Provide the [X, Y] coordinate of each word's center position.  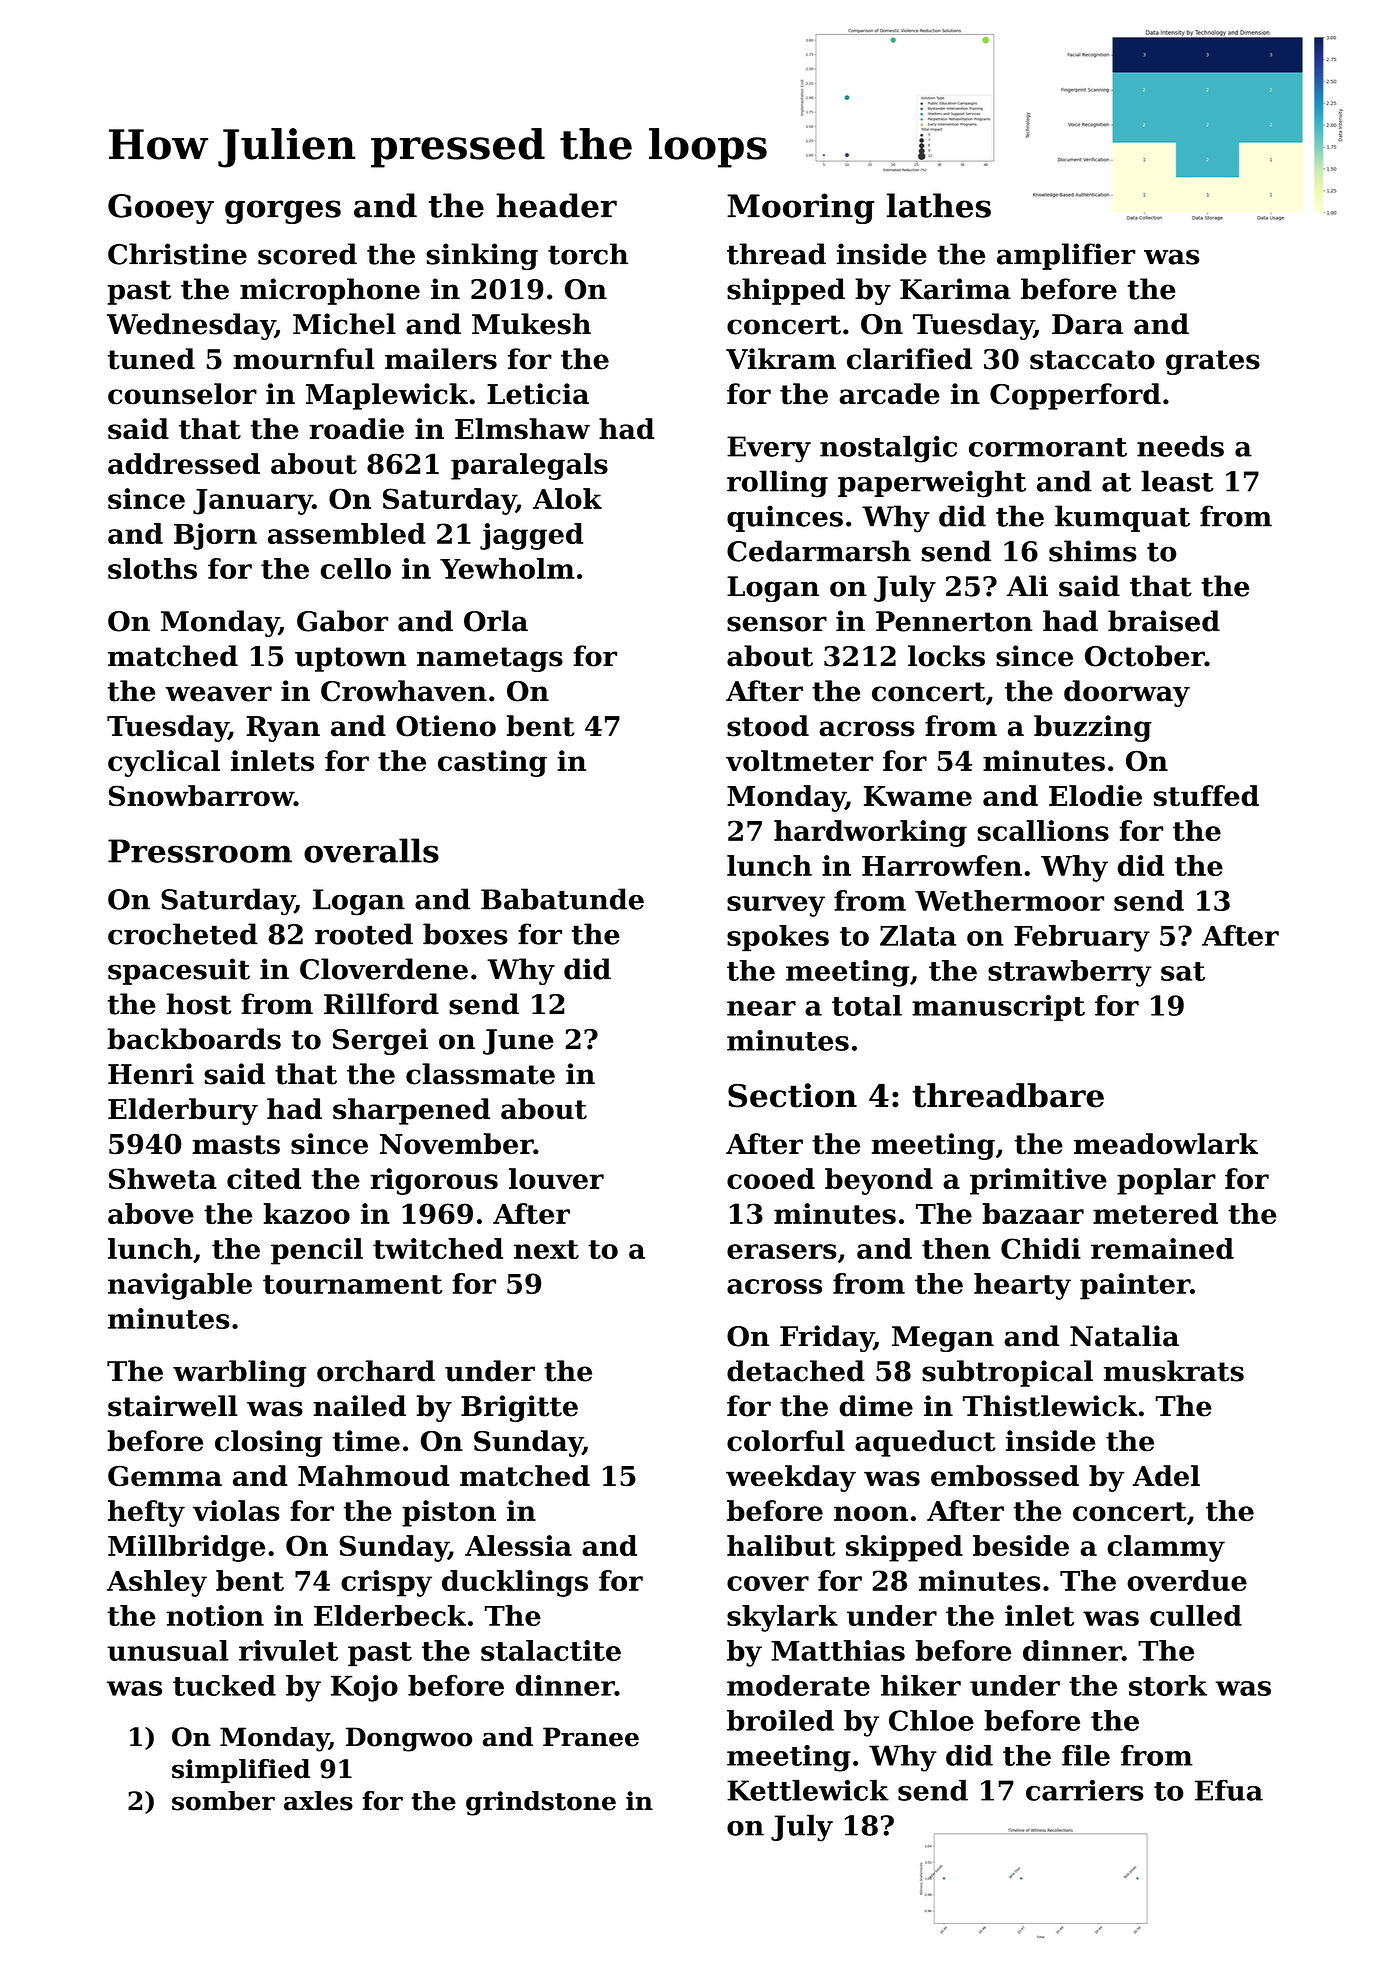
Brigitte [519, 1408]
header [556, 205]
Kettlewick [808, 1790]
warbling [239, 1373]
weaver [218, 694]
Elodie [1095, 795]
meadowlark [1166, 1144]
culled [1196, 1615]
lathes [939, 205]
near [761, 1008]
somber [223, 1801]
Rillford [381, 1004]
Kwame [918, 796]
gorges [283, 212]
